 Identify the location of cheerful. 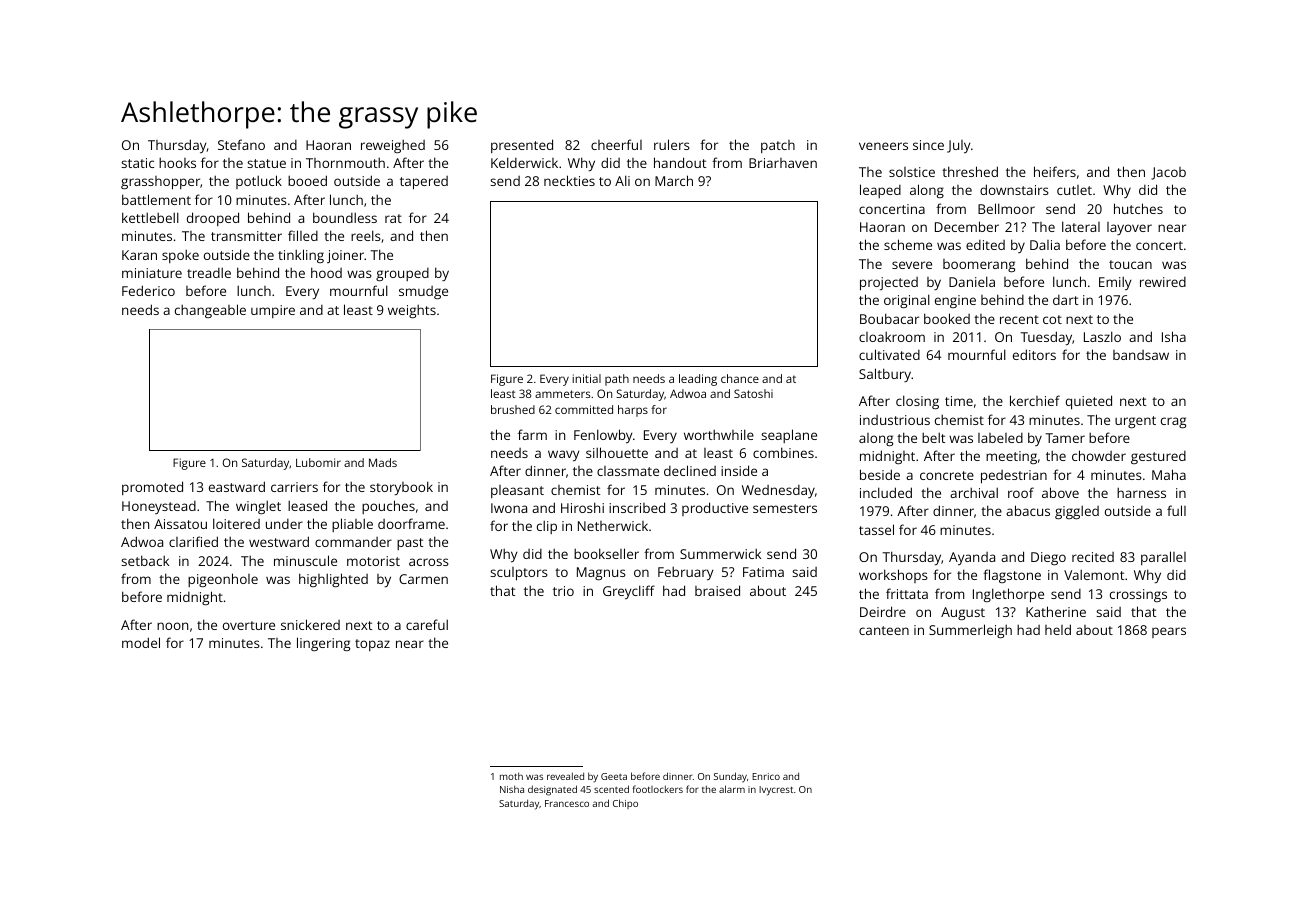
(616, 144).
